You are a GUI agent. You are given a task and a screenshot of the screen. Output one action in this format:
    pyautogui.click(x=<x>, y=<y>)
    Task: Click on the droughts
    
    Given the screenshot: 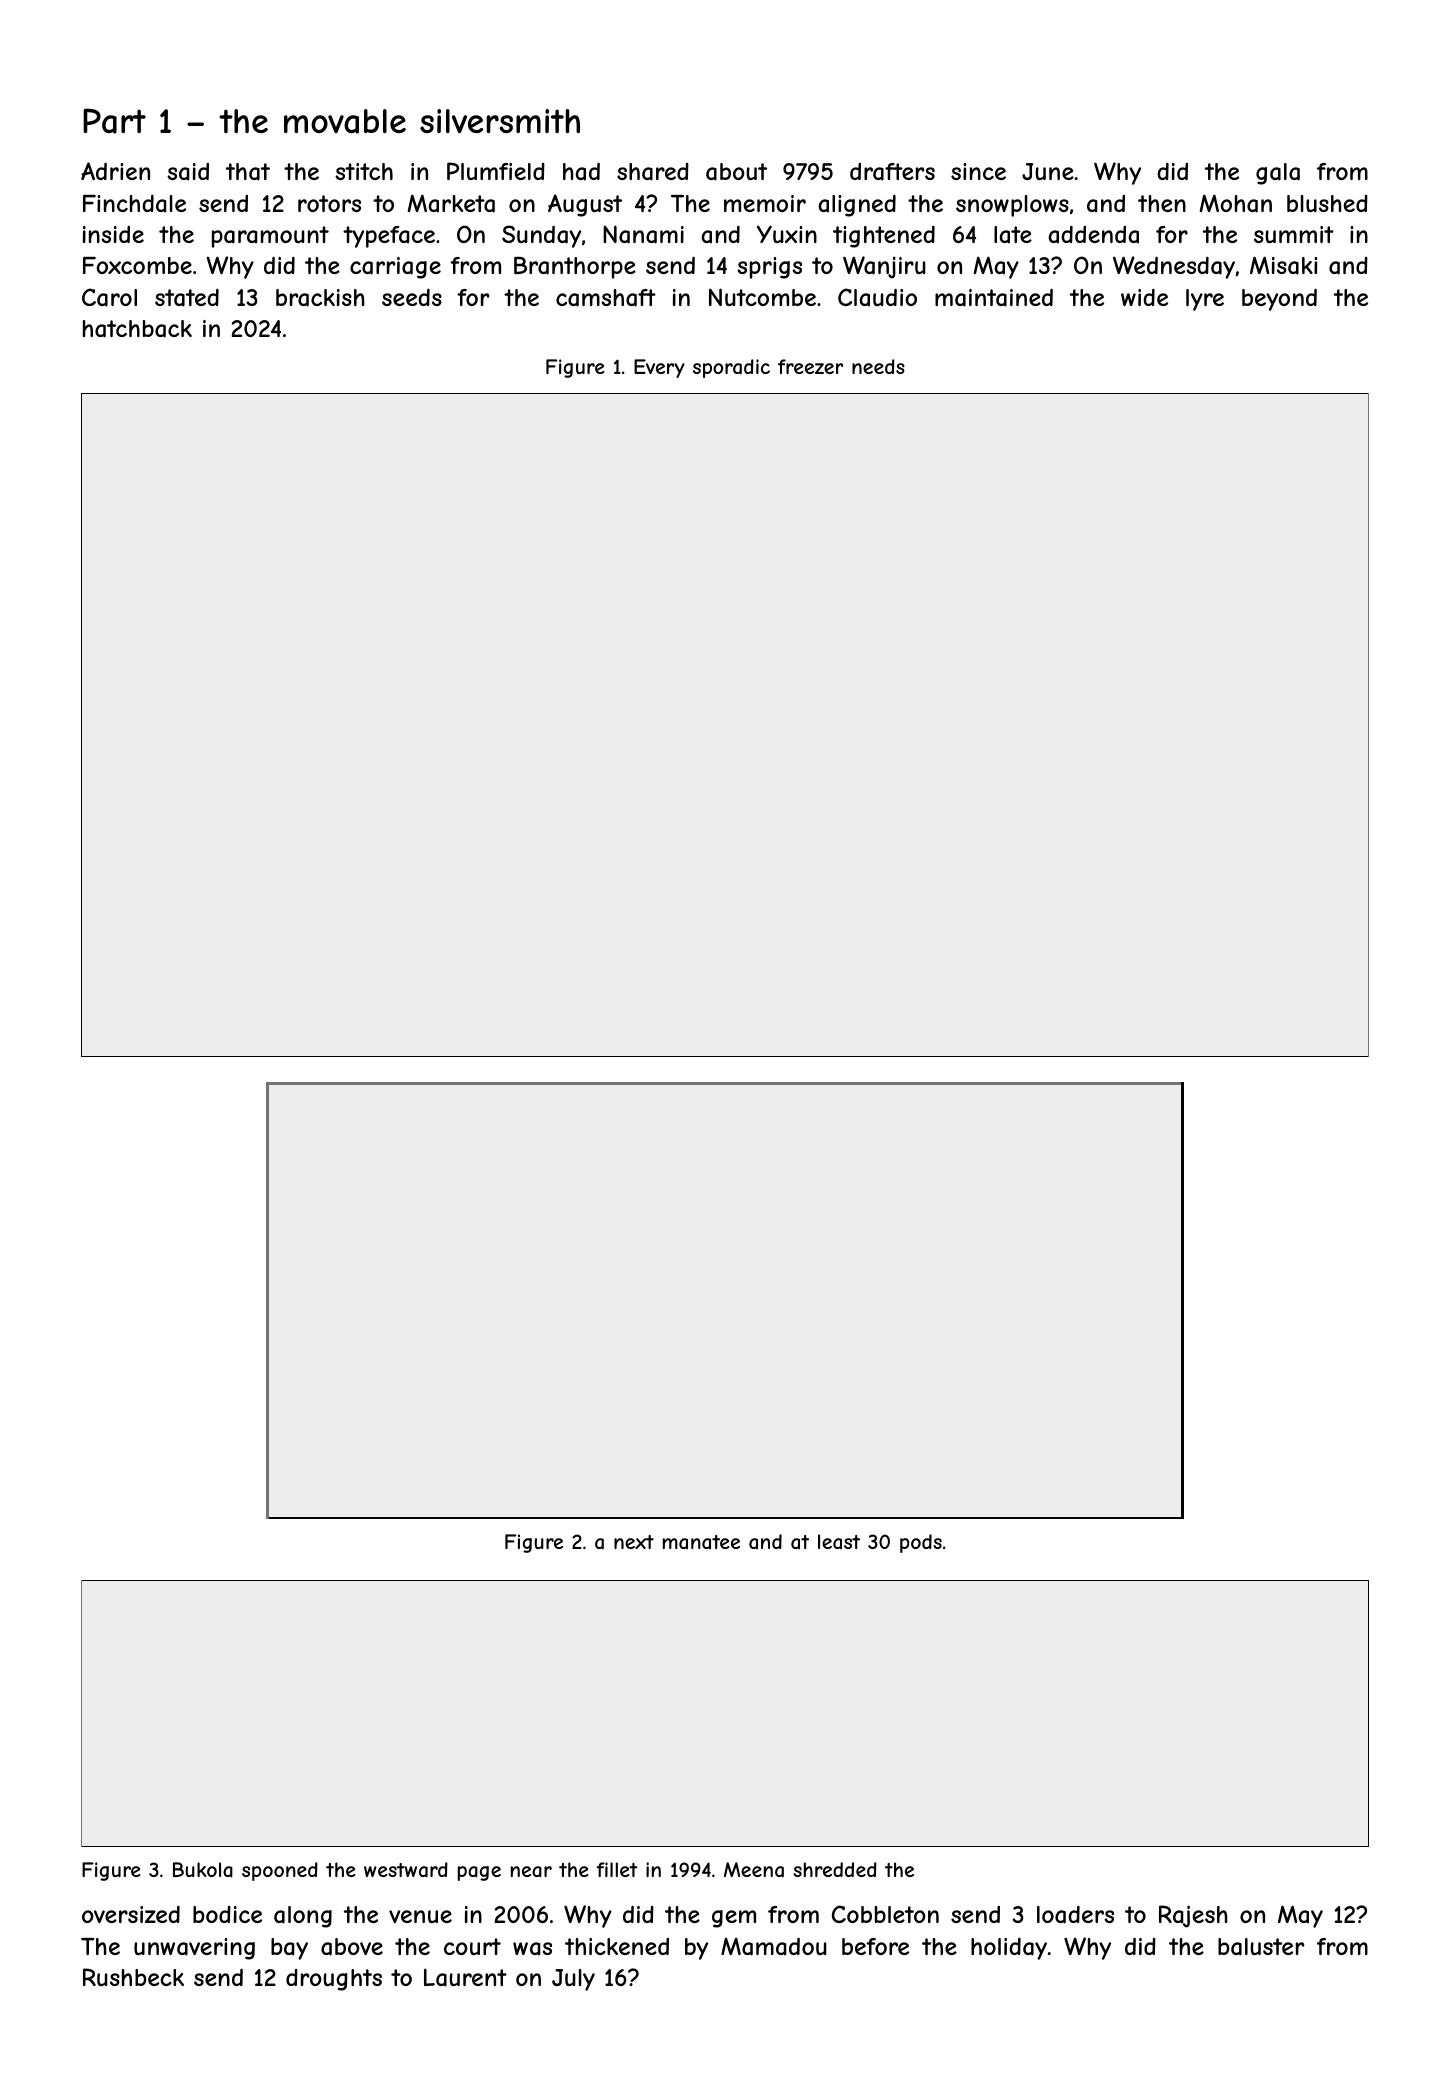 What is the action you would take?
    pyautogui.click(x=334, y=1980)
